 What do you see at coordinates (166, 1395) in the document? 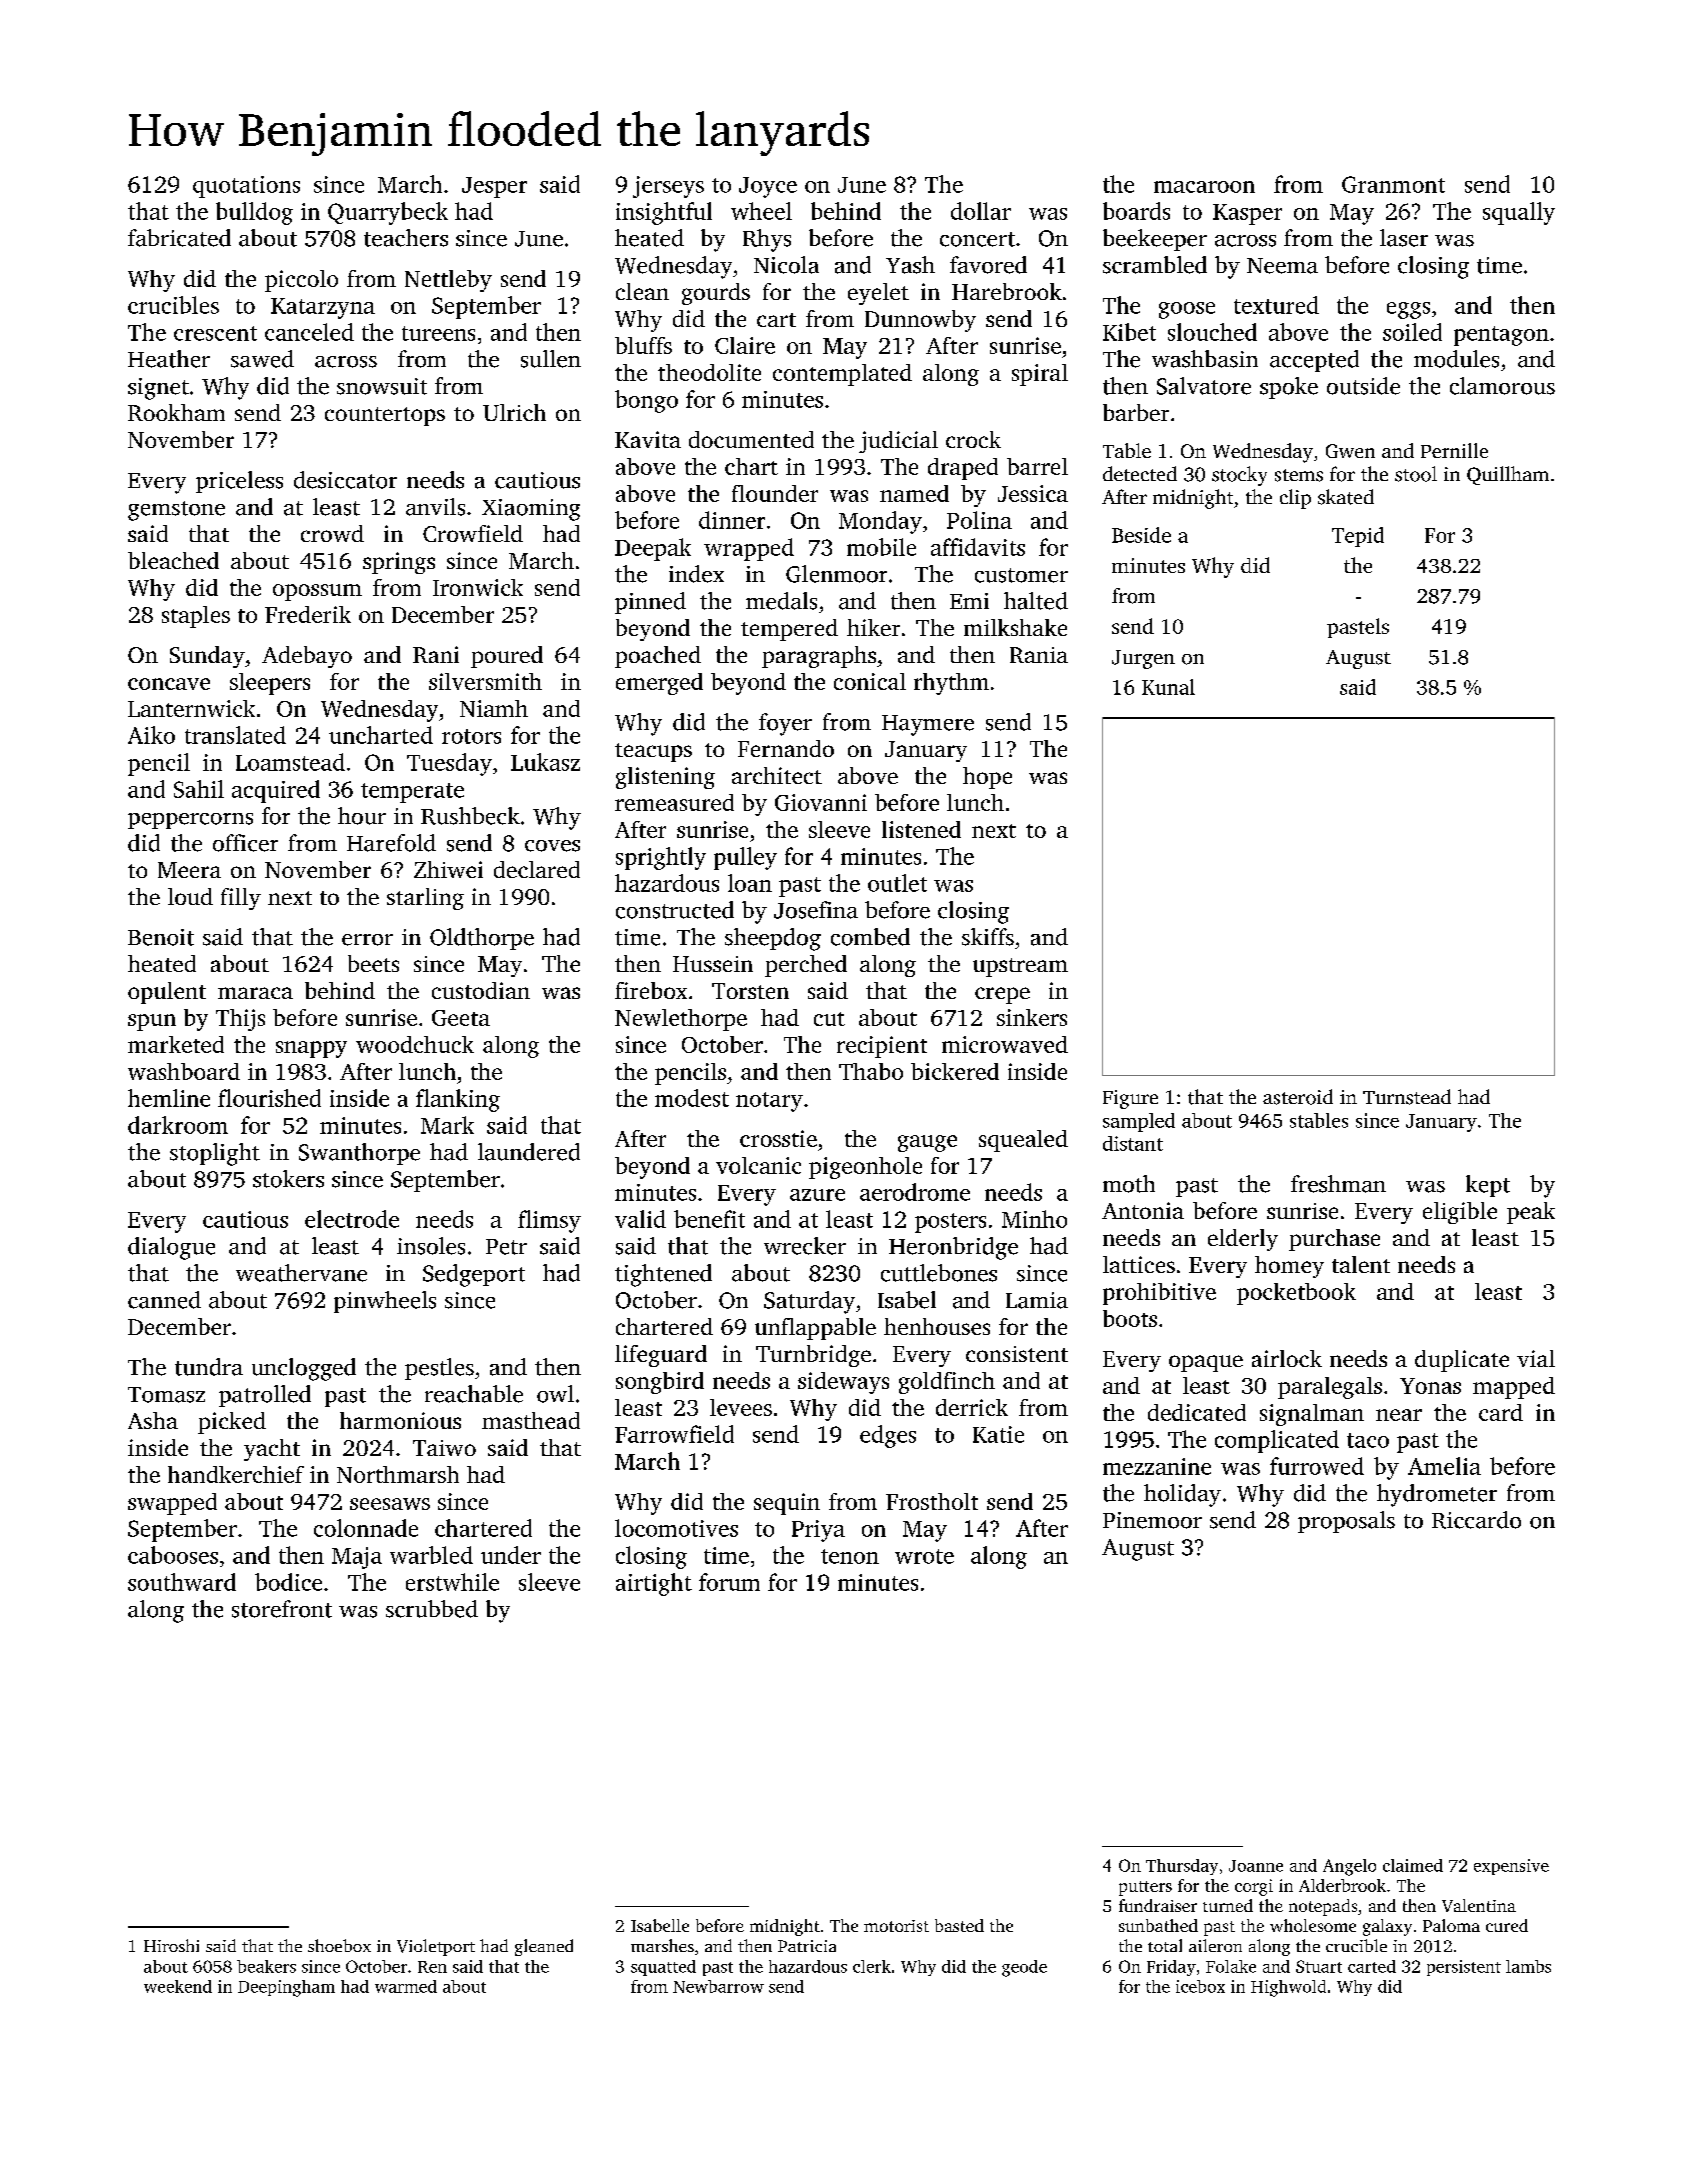
I see `Tomasz` at bounding box center [166, 1395].
